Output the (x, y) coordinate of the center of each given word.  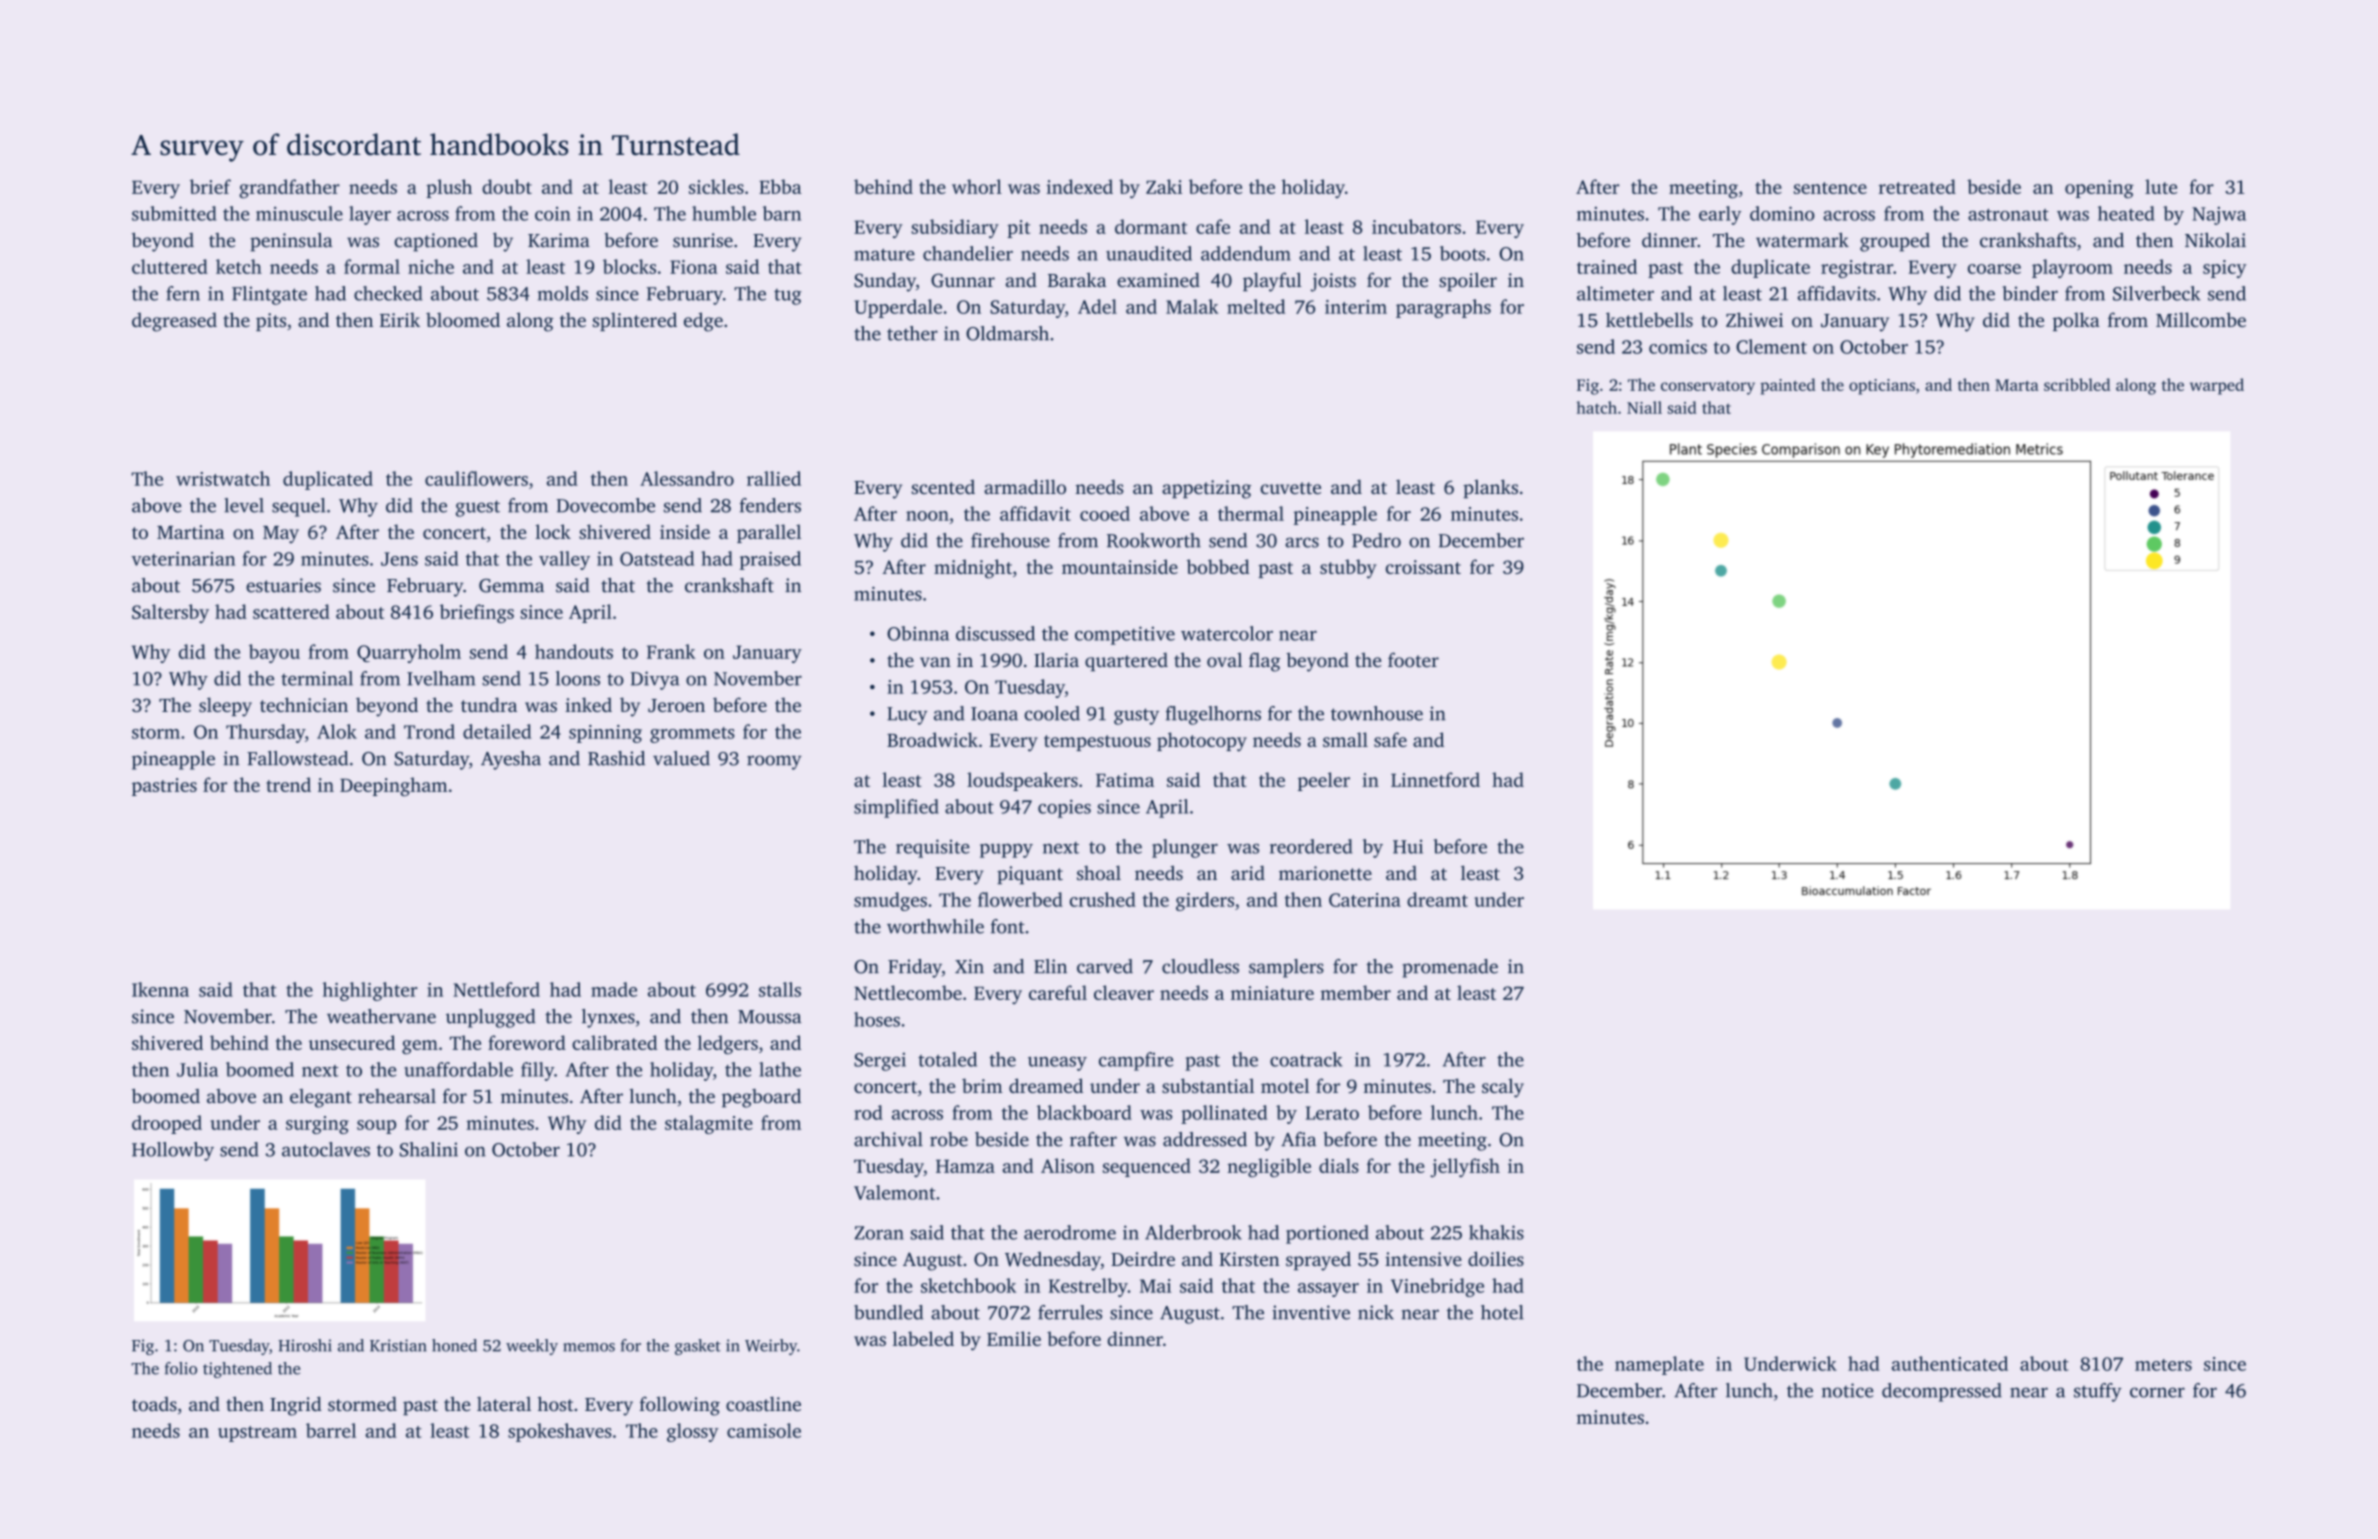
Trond (429, 731)
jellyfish (1465, 1167)
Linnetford (1435, 779)
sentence (1830, 188)
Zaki (1164, 186)
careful (1058, 992)
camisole (764, 1430)
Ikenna (160, 989)
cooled (1052, 713)
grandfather (289, 188)
